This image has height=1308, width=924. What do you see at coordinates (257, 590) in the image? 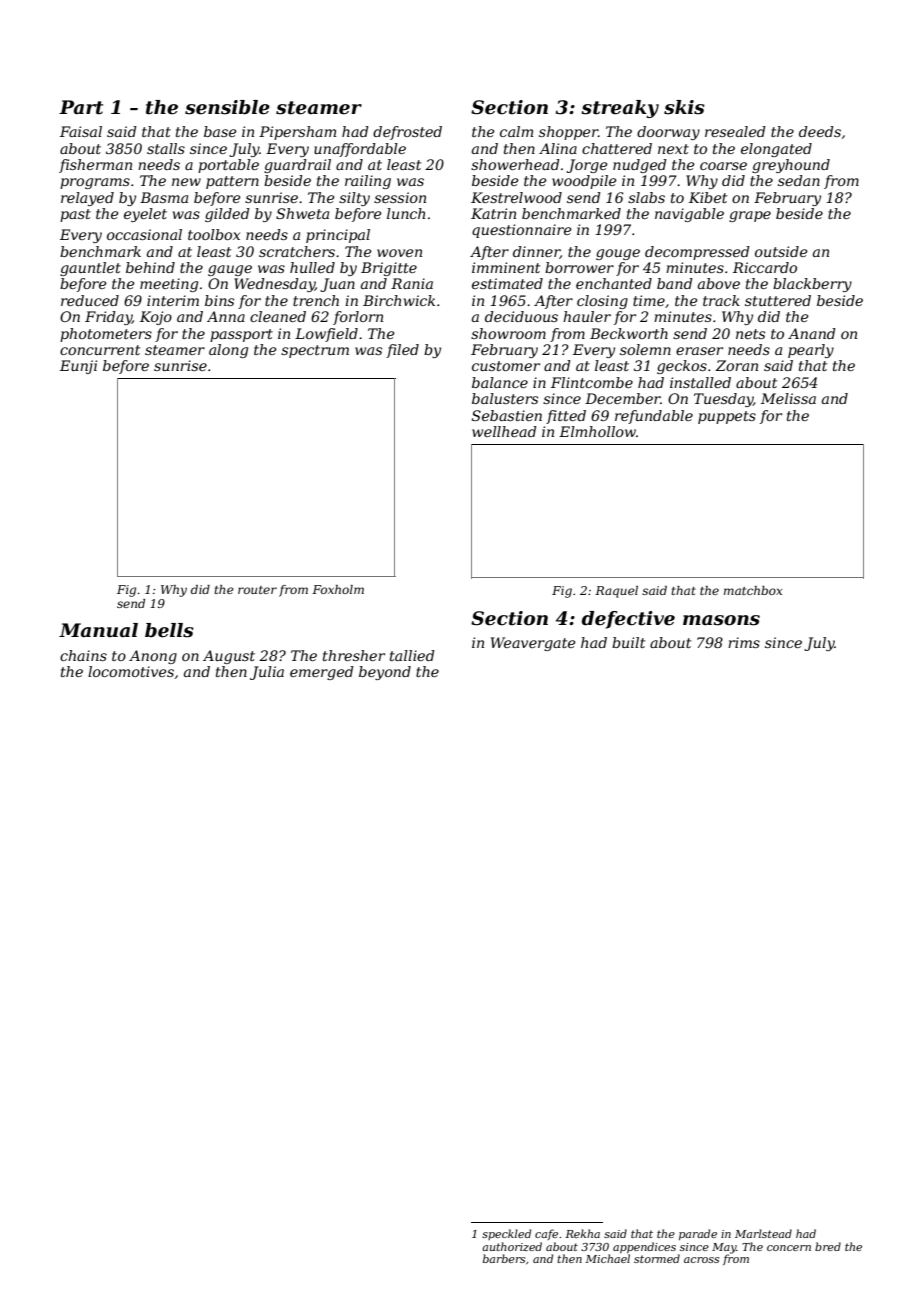
I see `router` at bounding box center [257, 590].
